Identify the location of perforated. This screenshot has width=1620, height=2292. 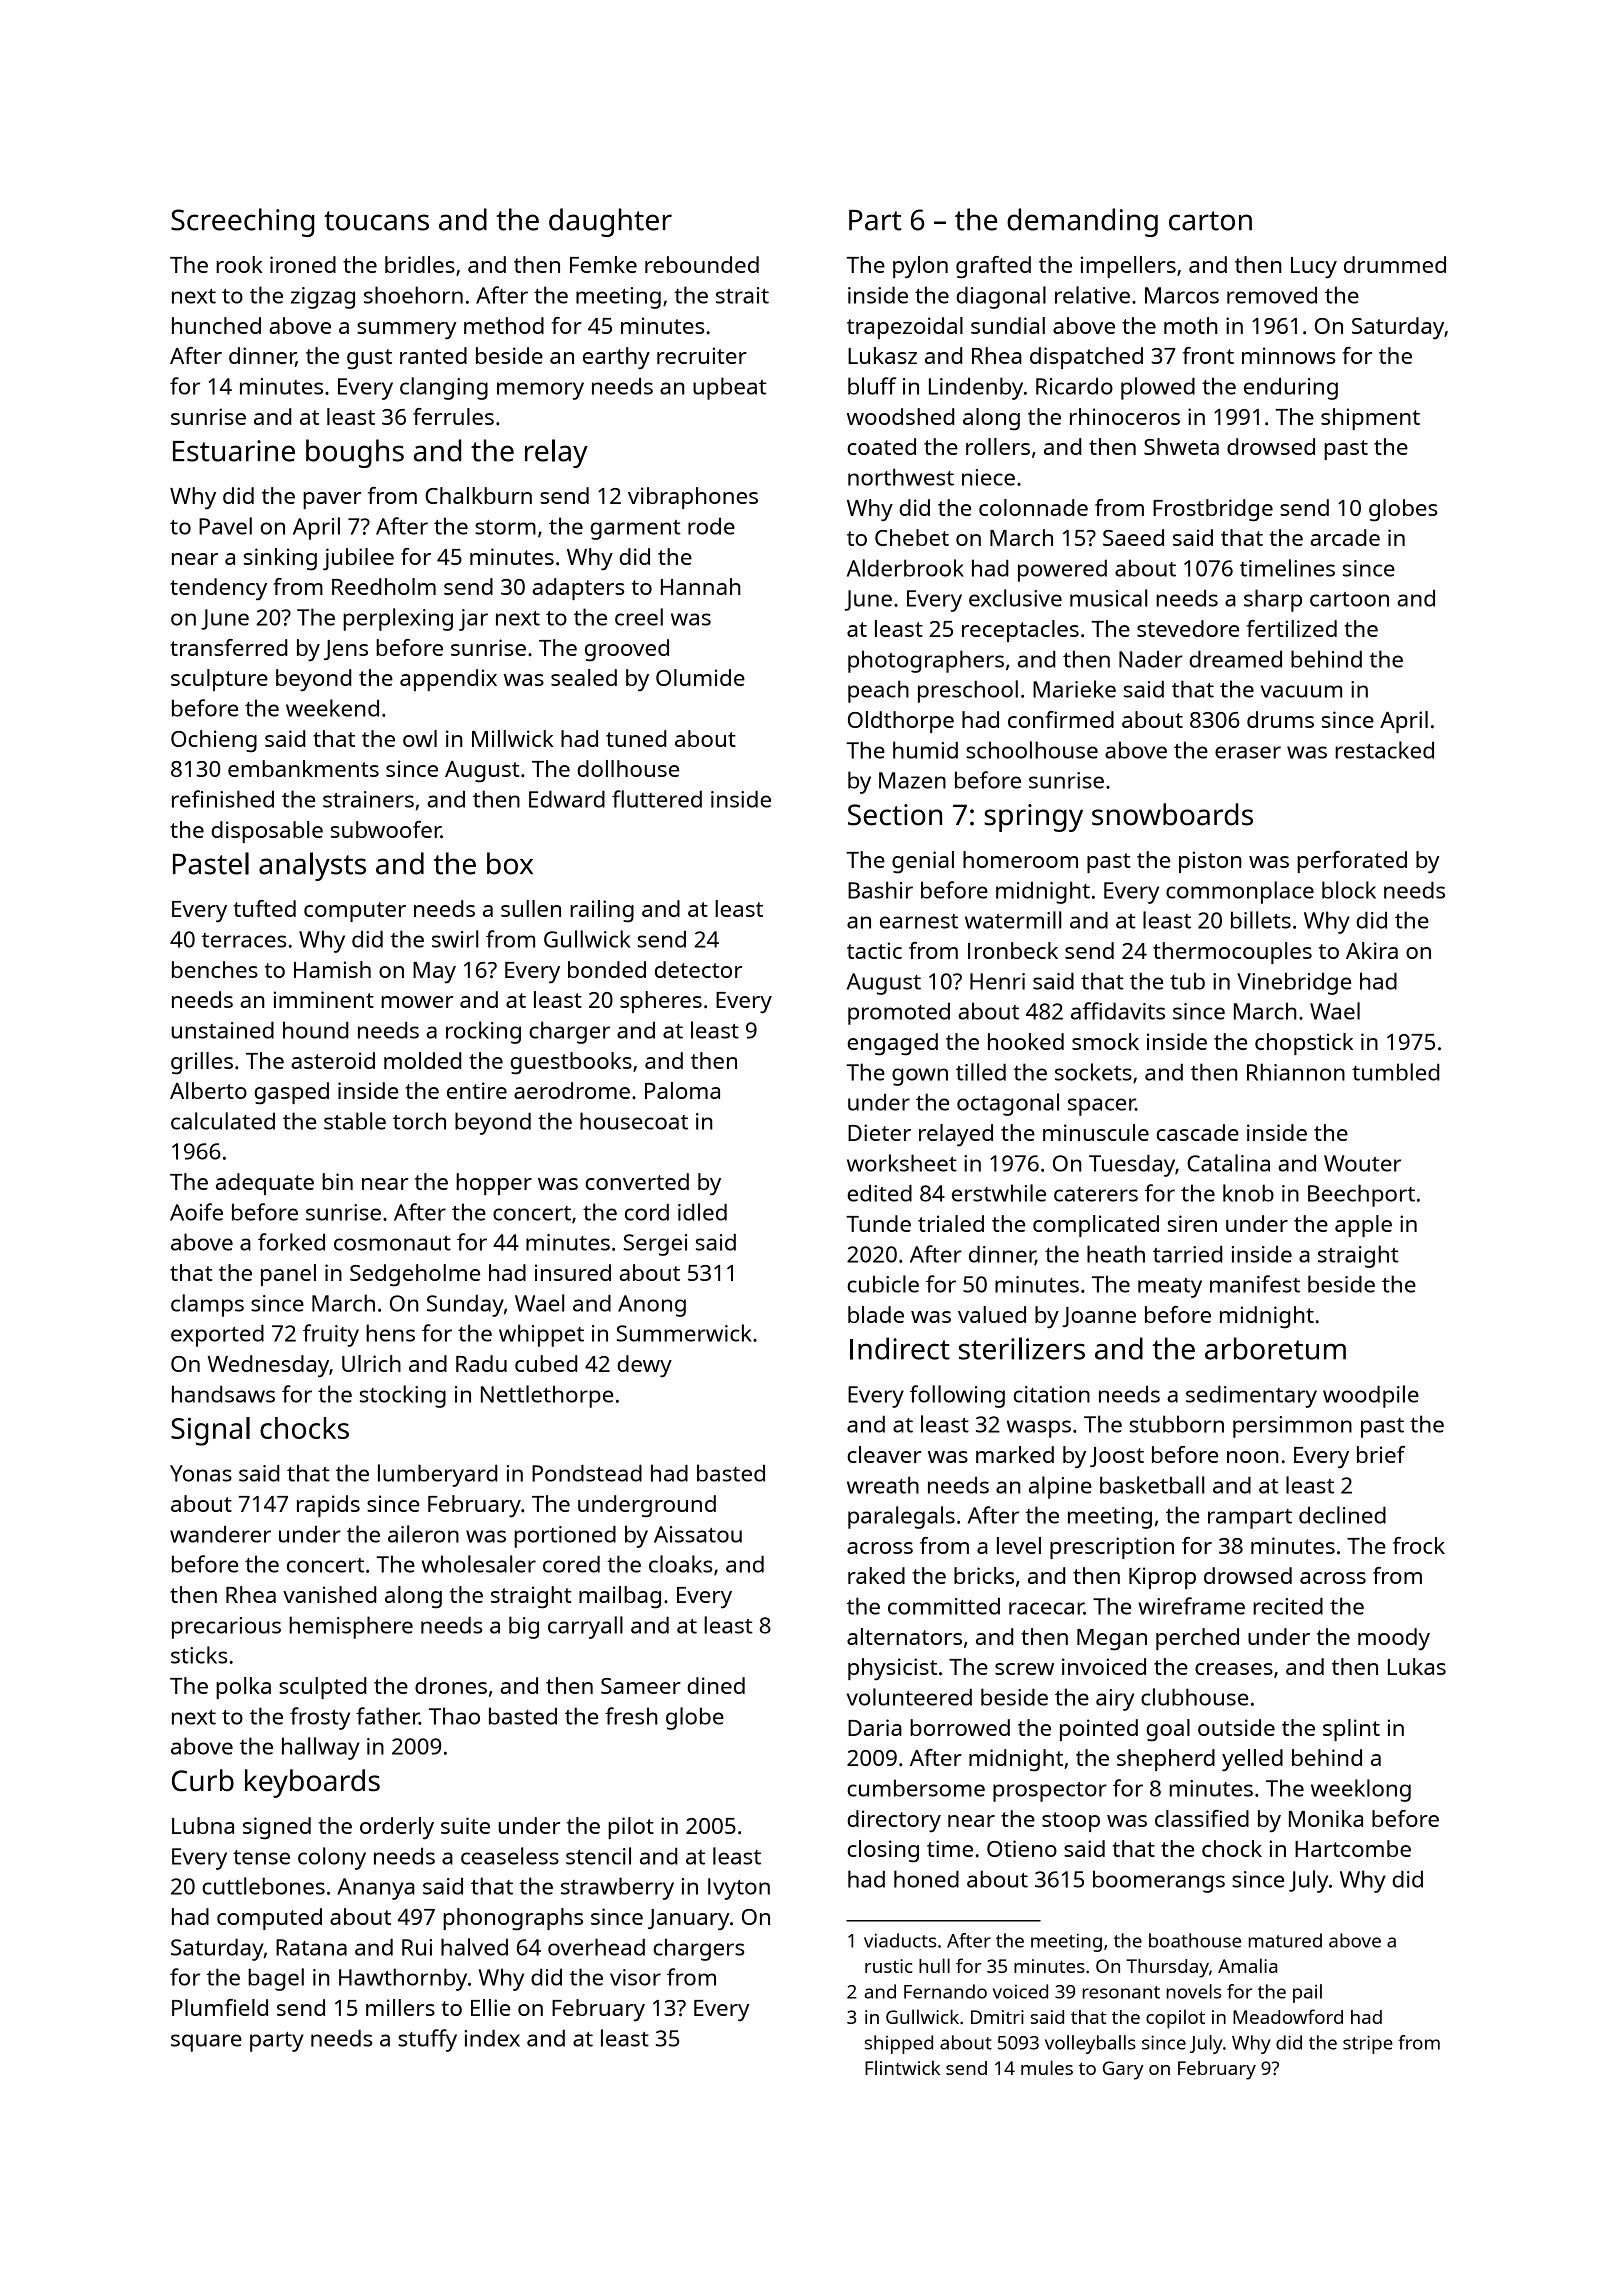
(1352, 862).
